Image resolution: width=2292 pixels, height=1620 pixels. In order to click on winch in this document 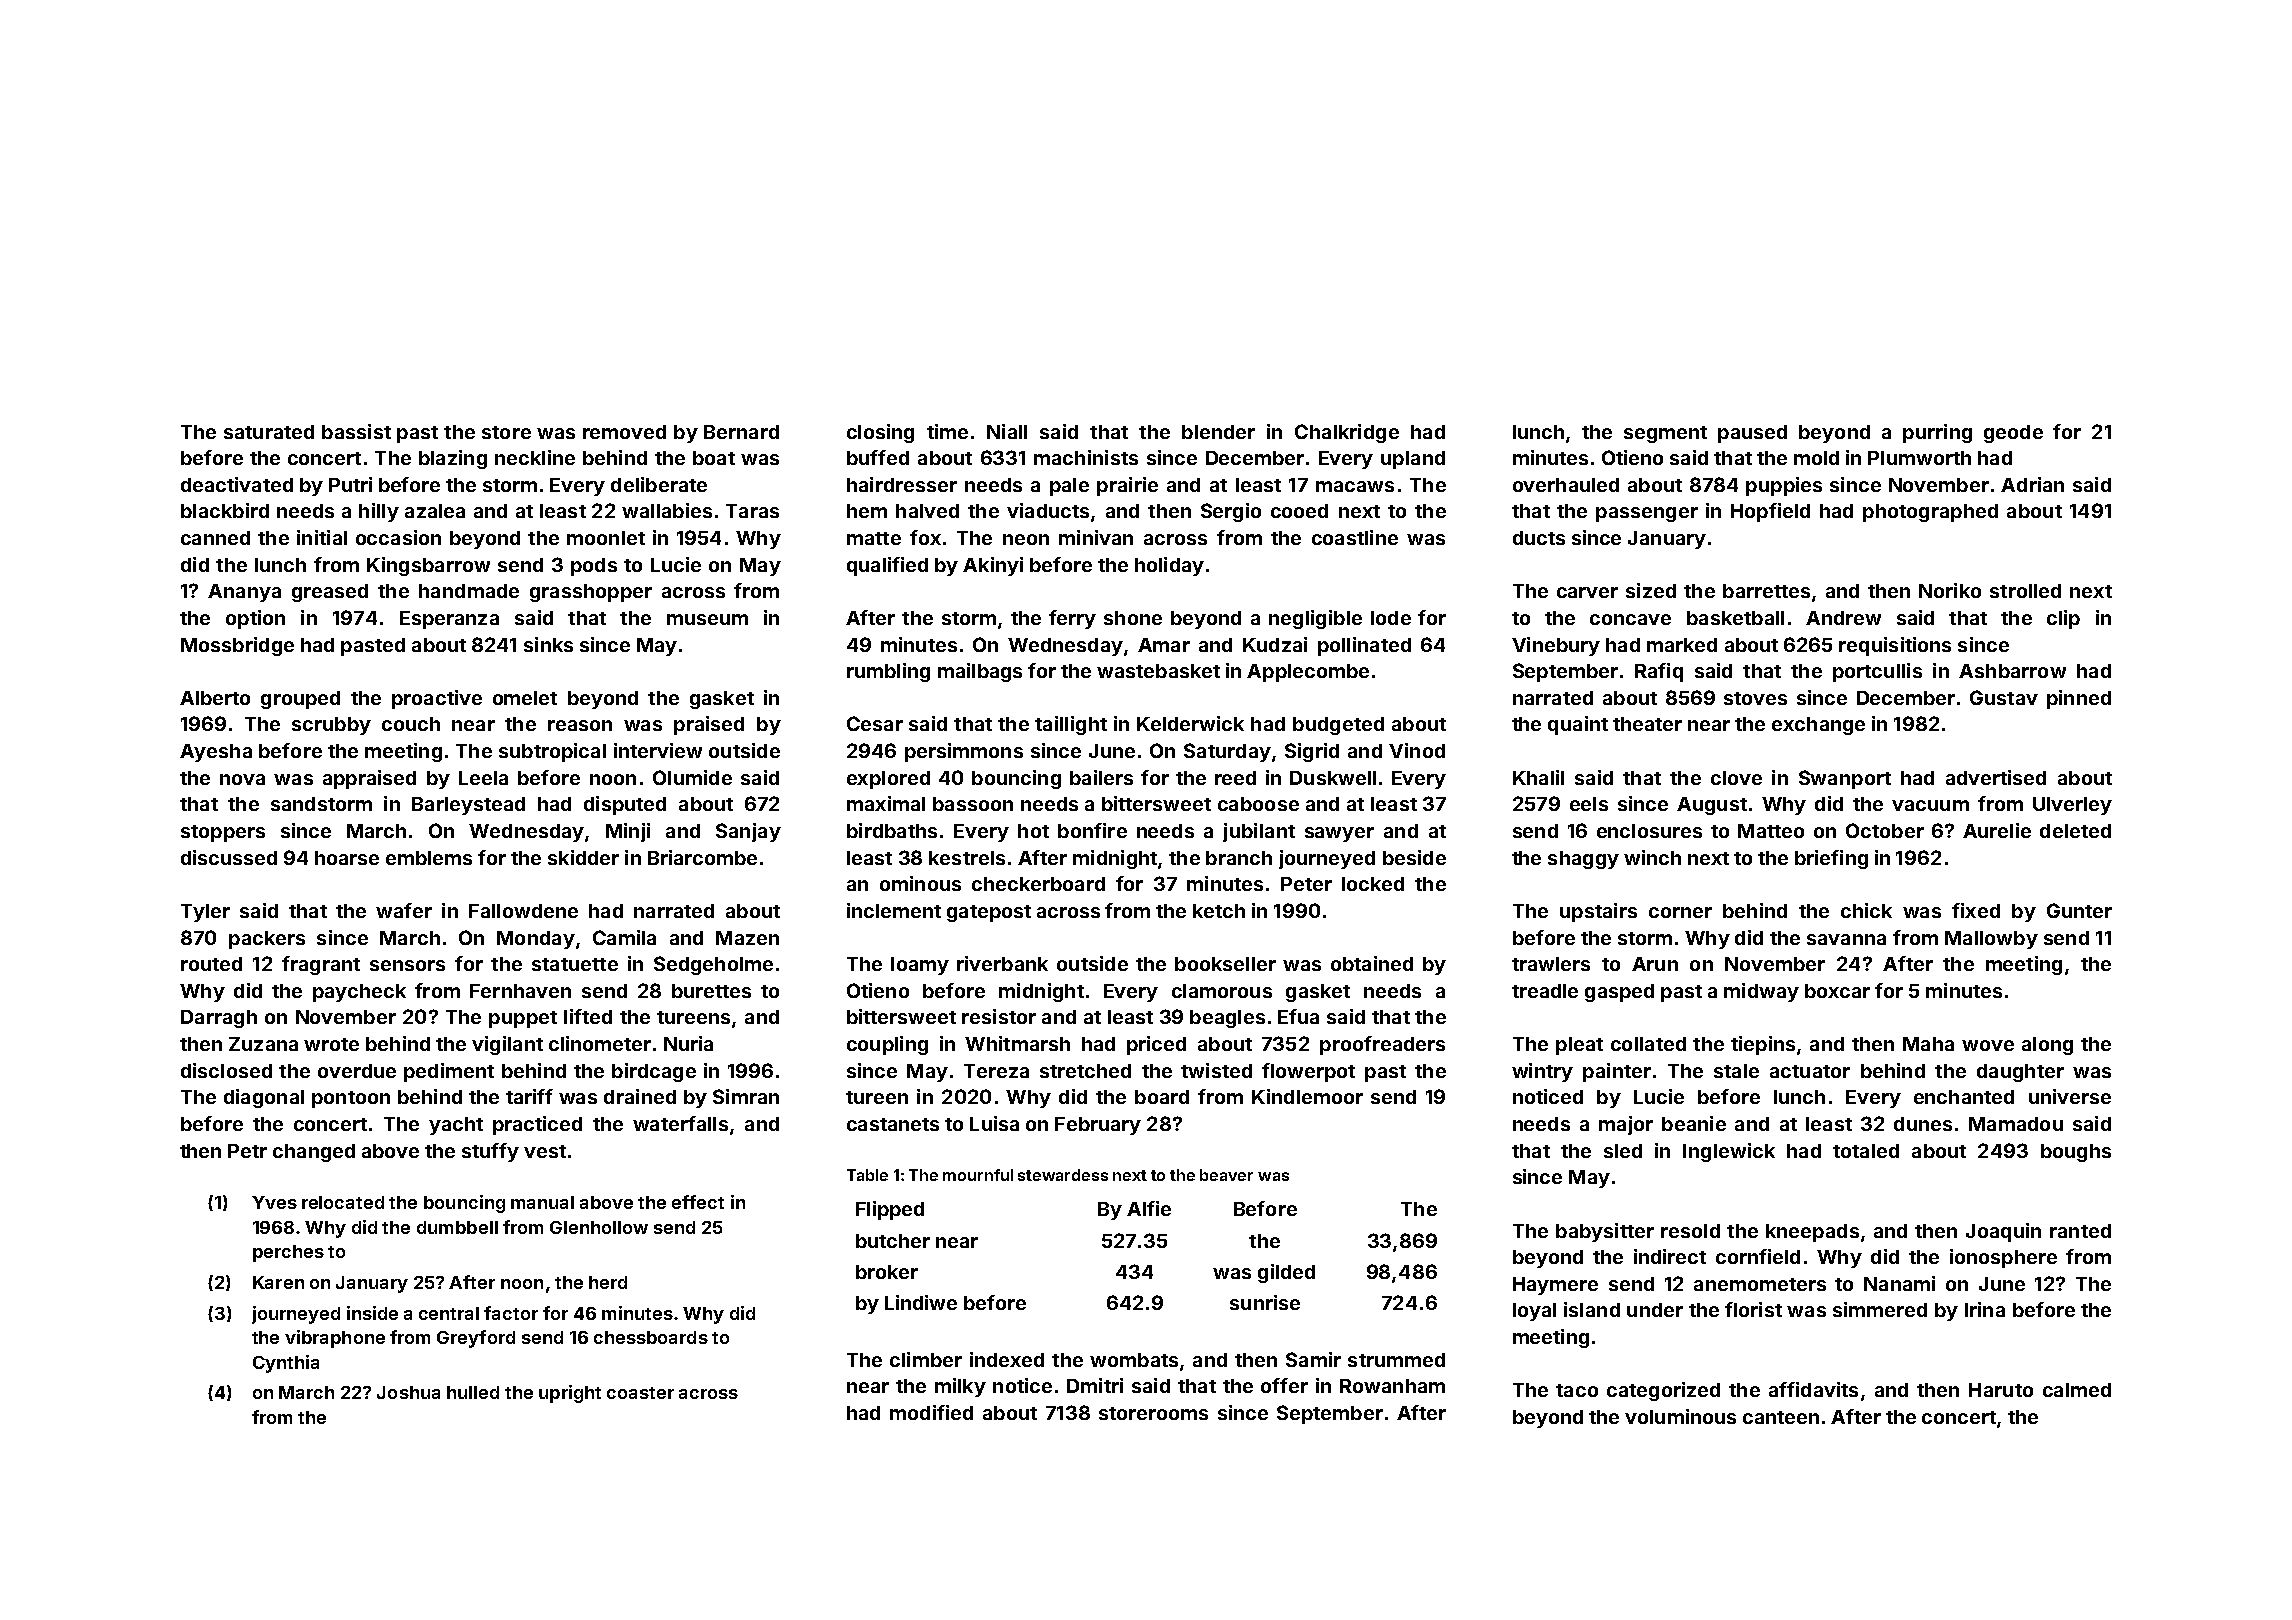, I will do `click(1652, 857)`.
